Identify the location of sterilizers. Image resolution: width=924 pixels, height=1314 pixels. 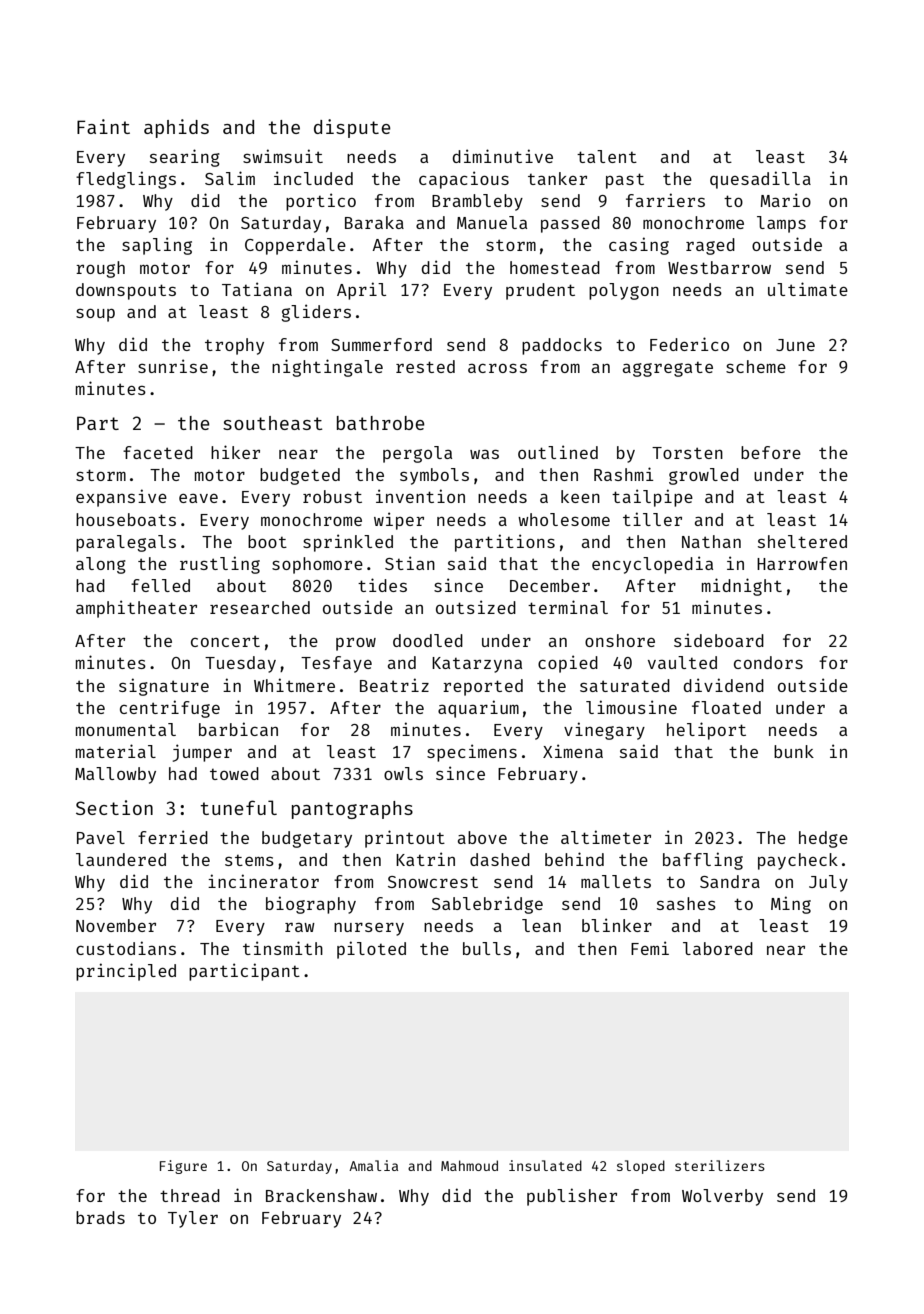
(720, 1165).
